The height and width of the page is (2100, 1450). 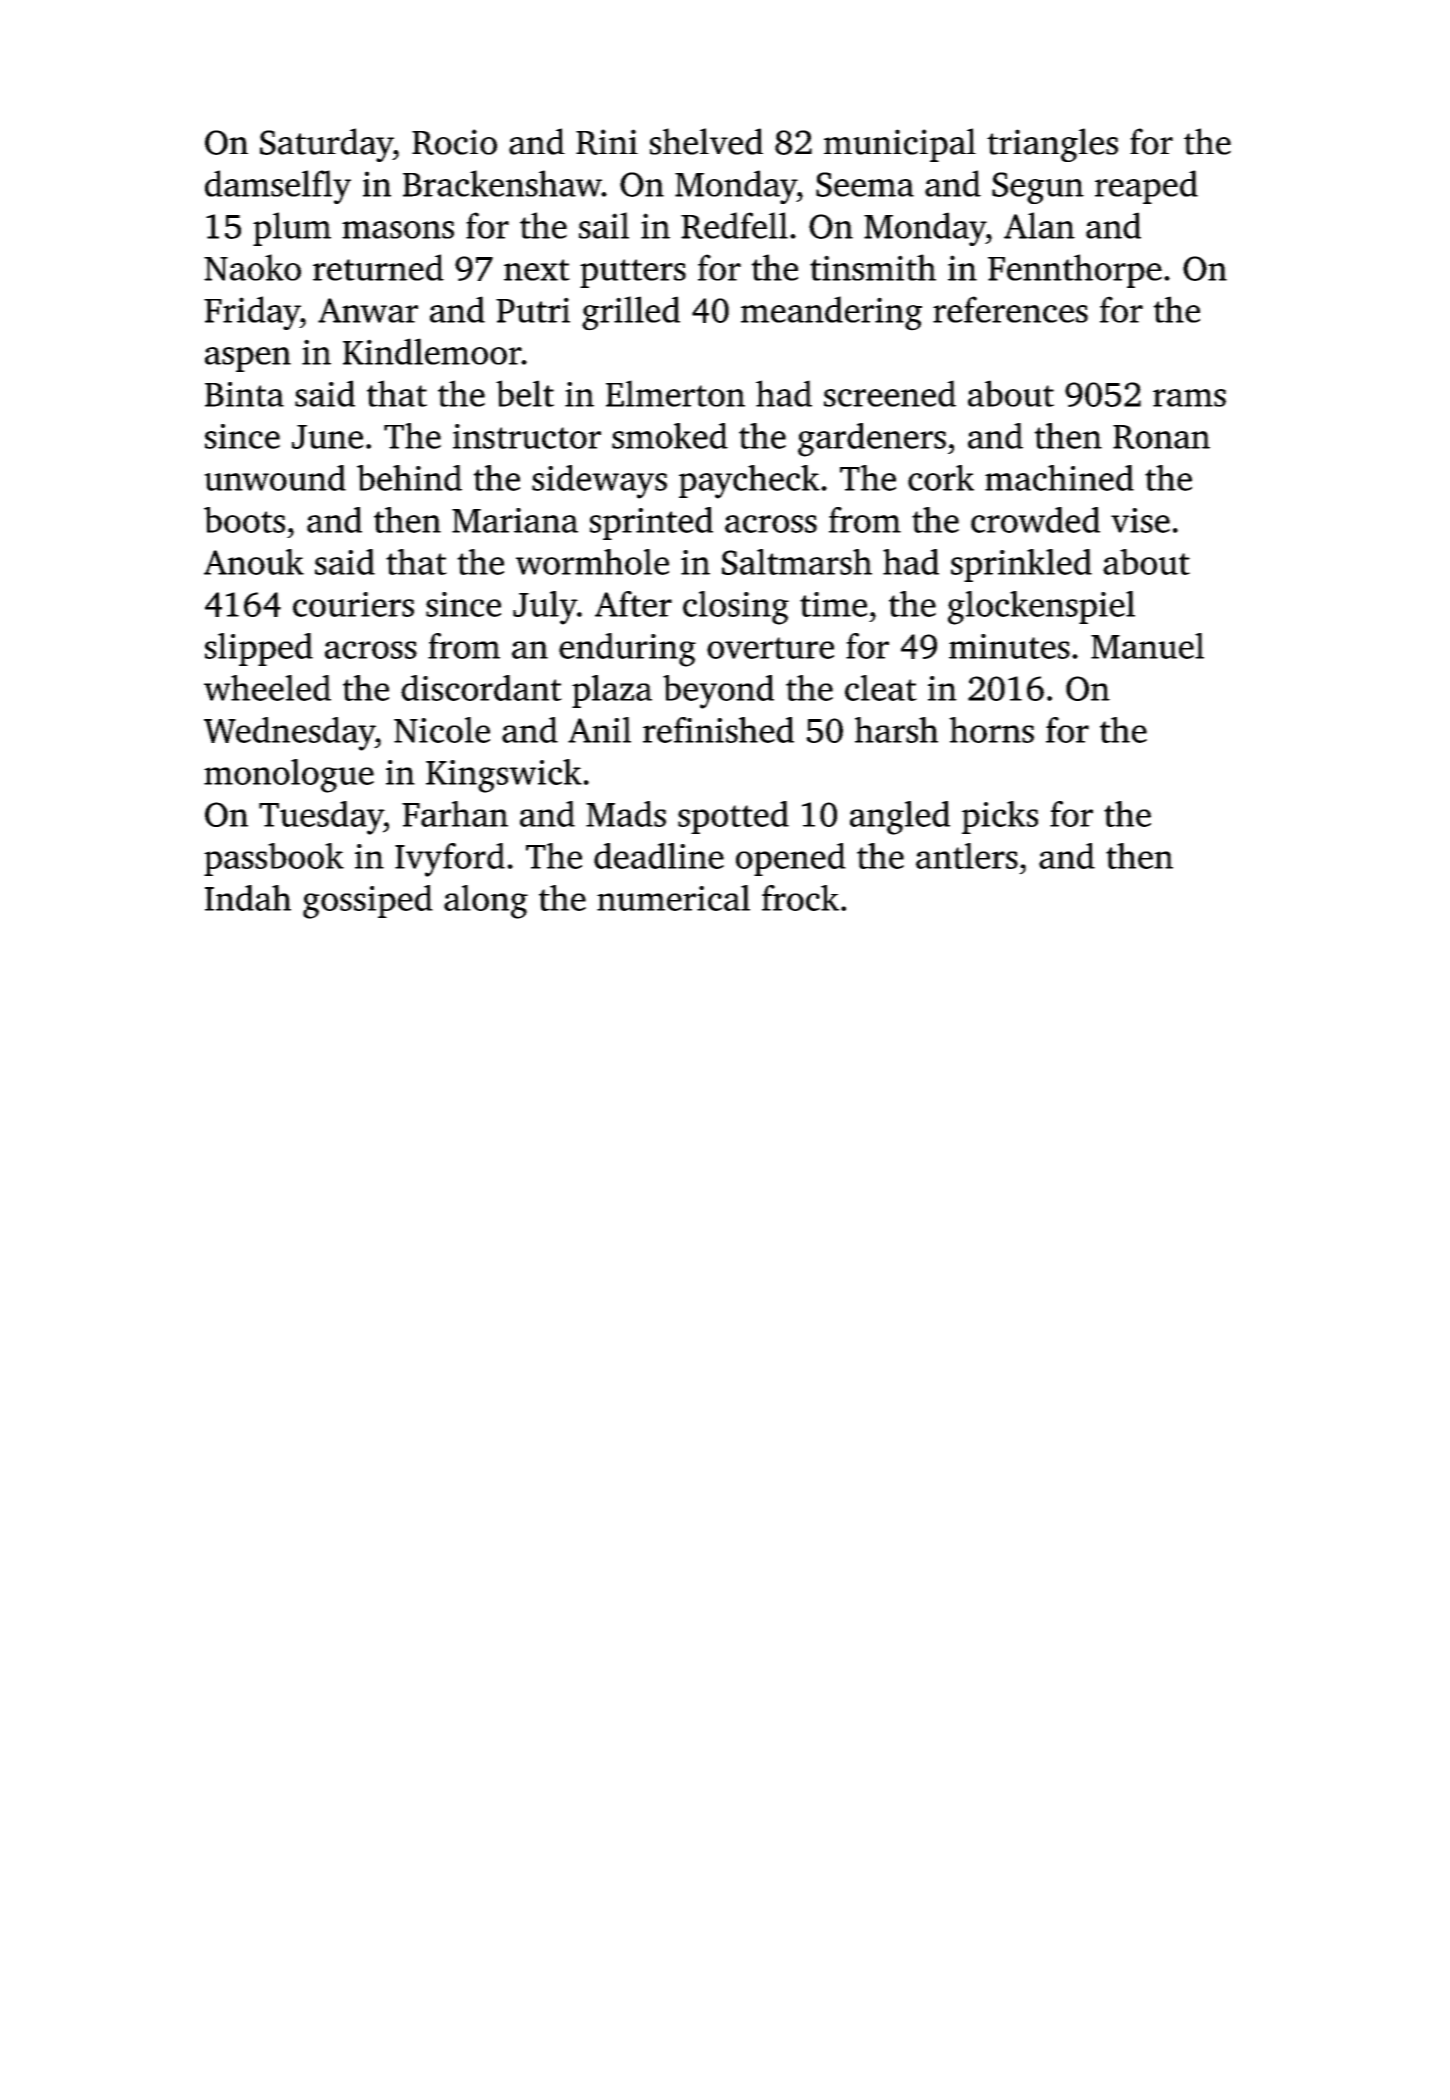 What do you see at coordinates (967, 856) in the page?
I see `antlers` at bounding box center [967, 856].
